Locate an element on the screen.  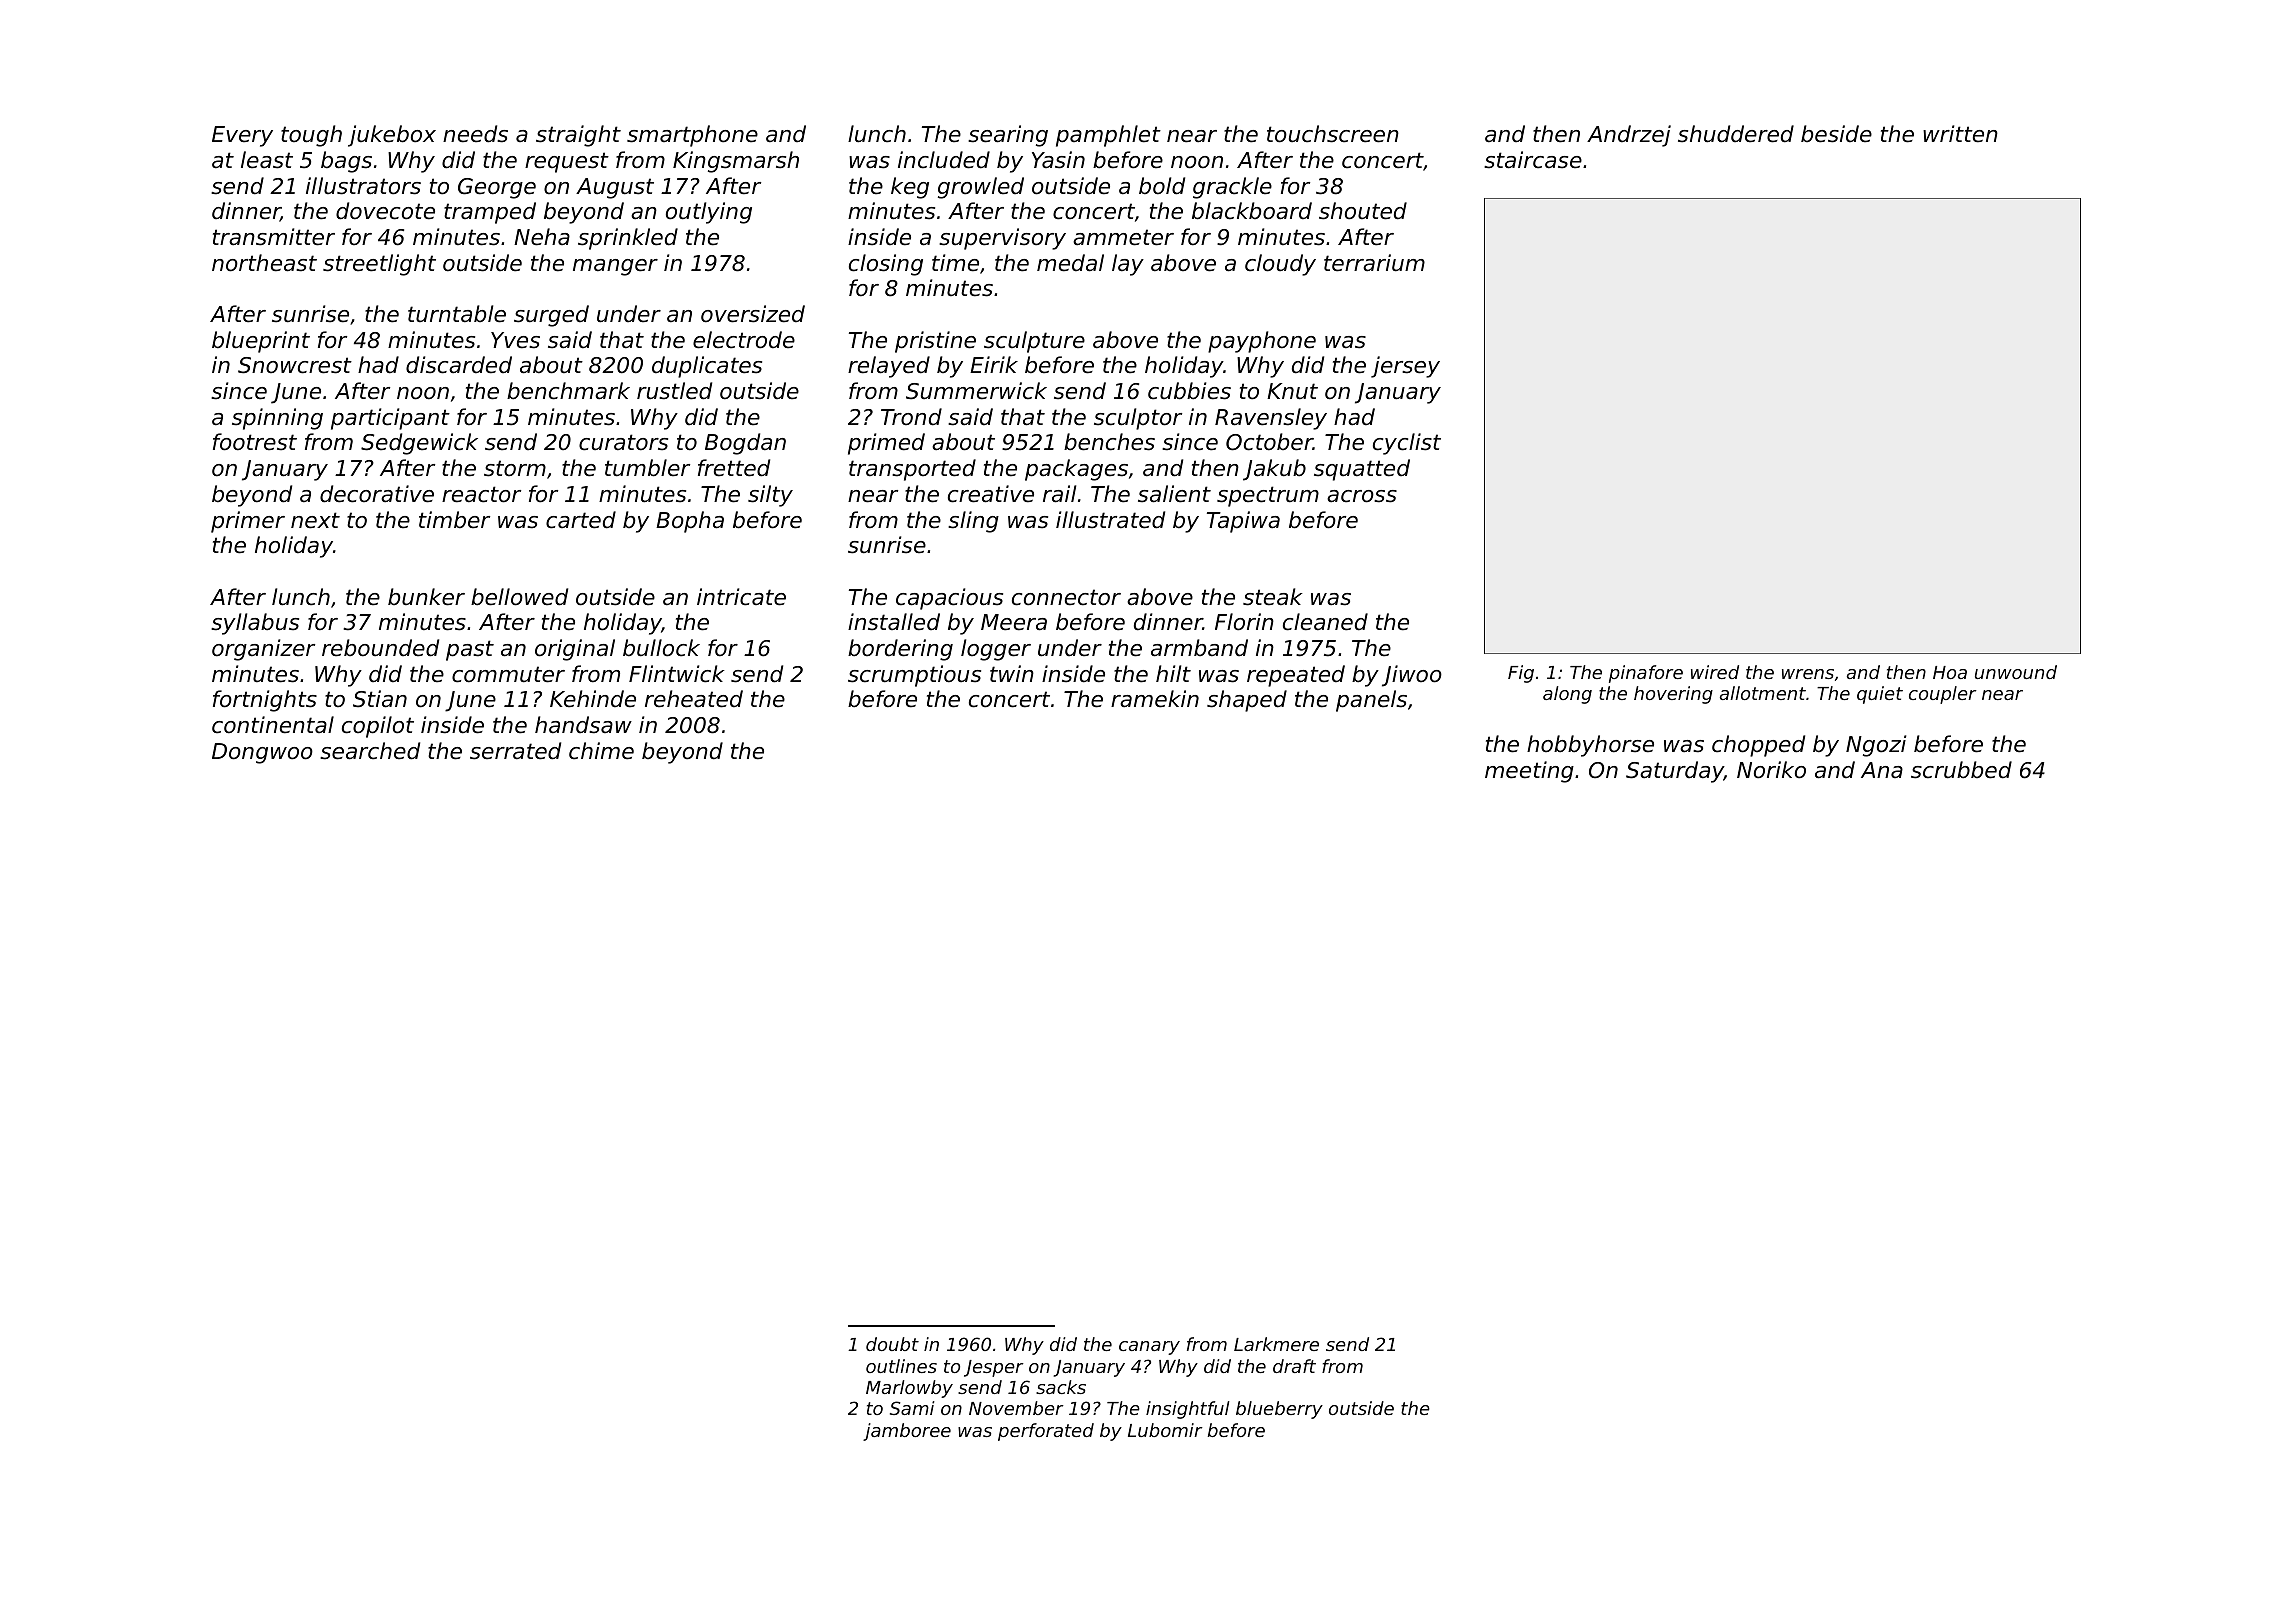
request is located at coordinates (567, 162).
